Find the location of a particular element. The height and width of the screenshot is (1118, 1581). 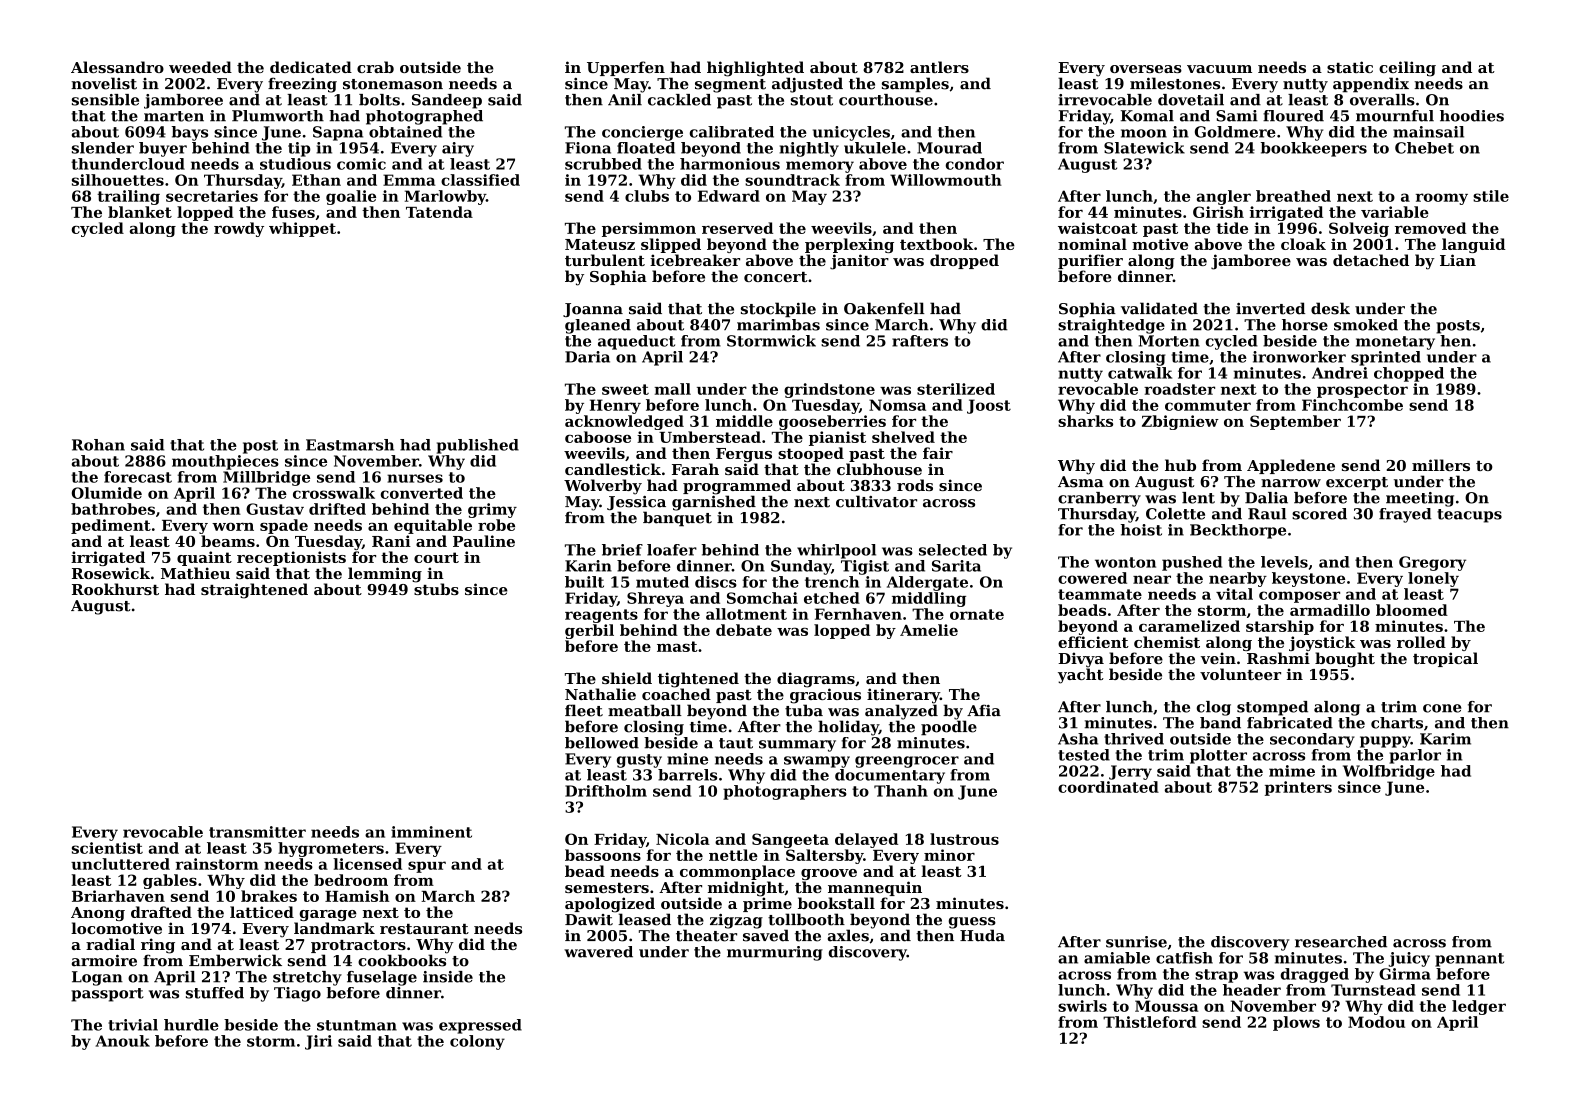

stomped is located at coordinates (1272, 708).
